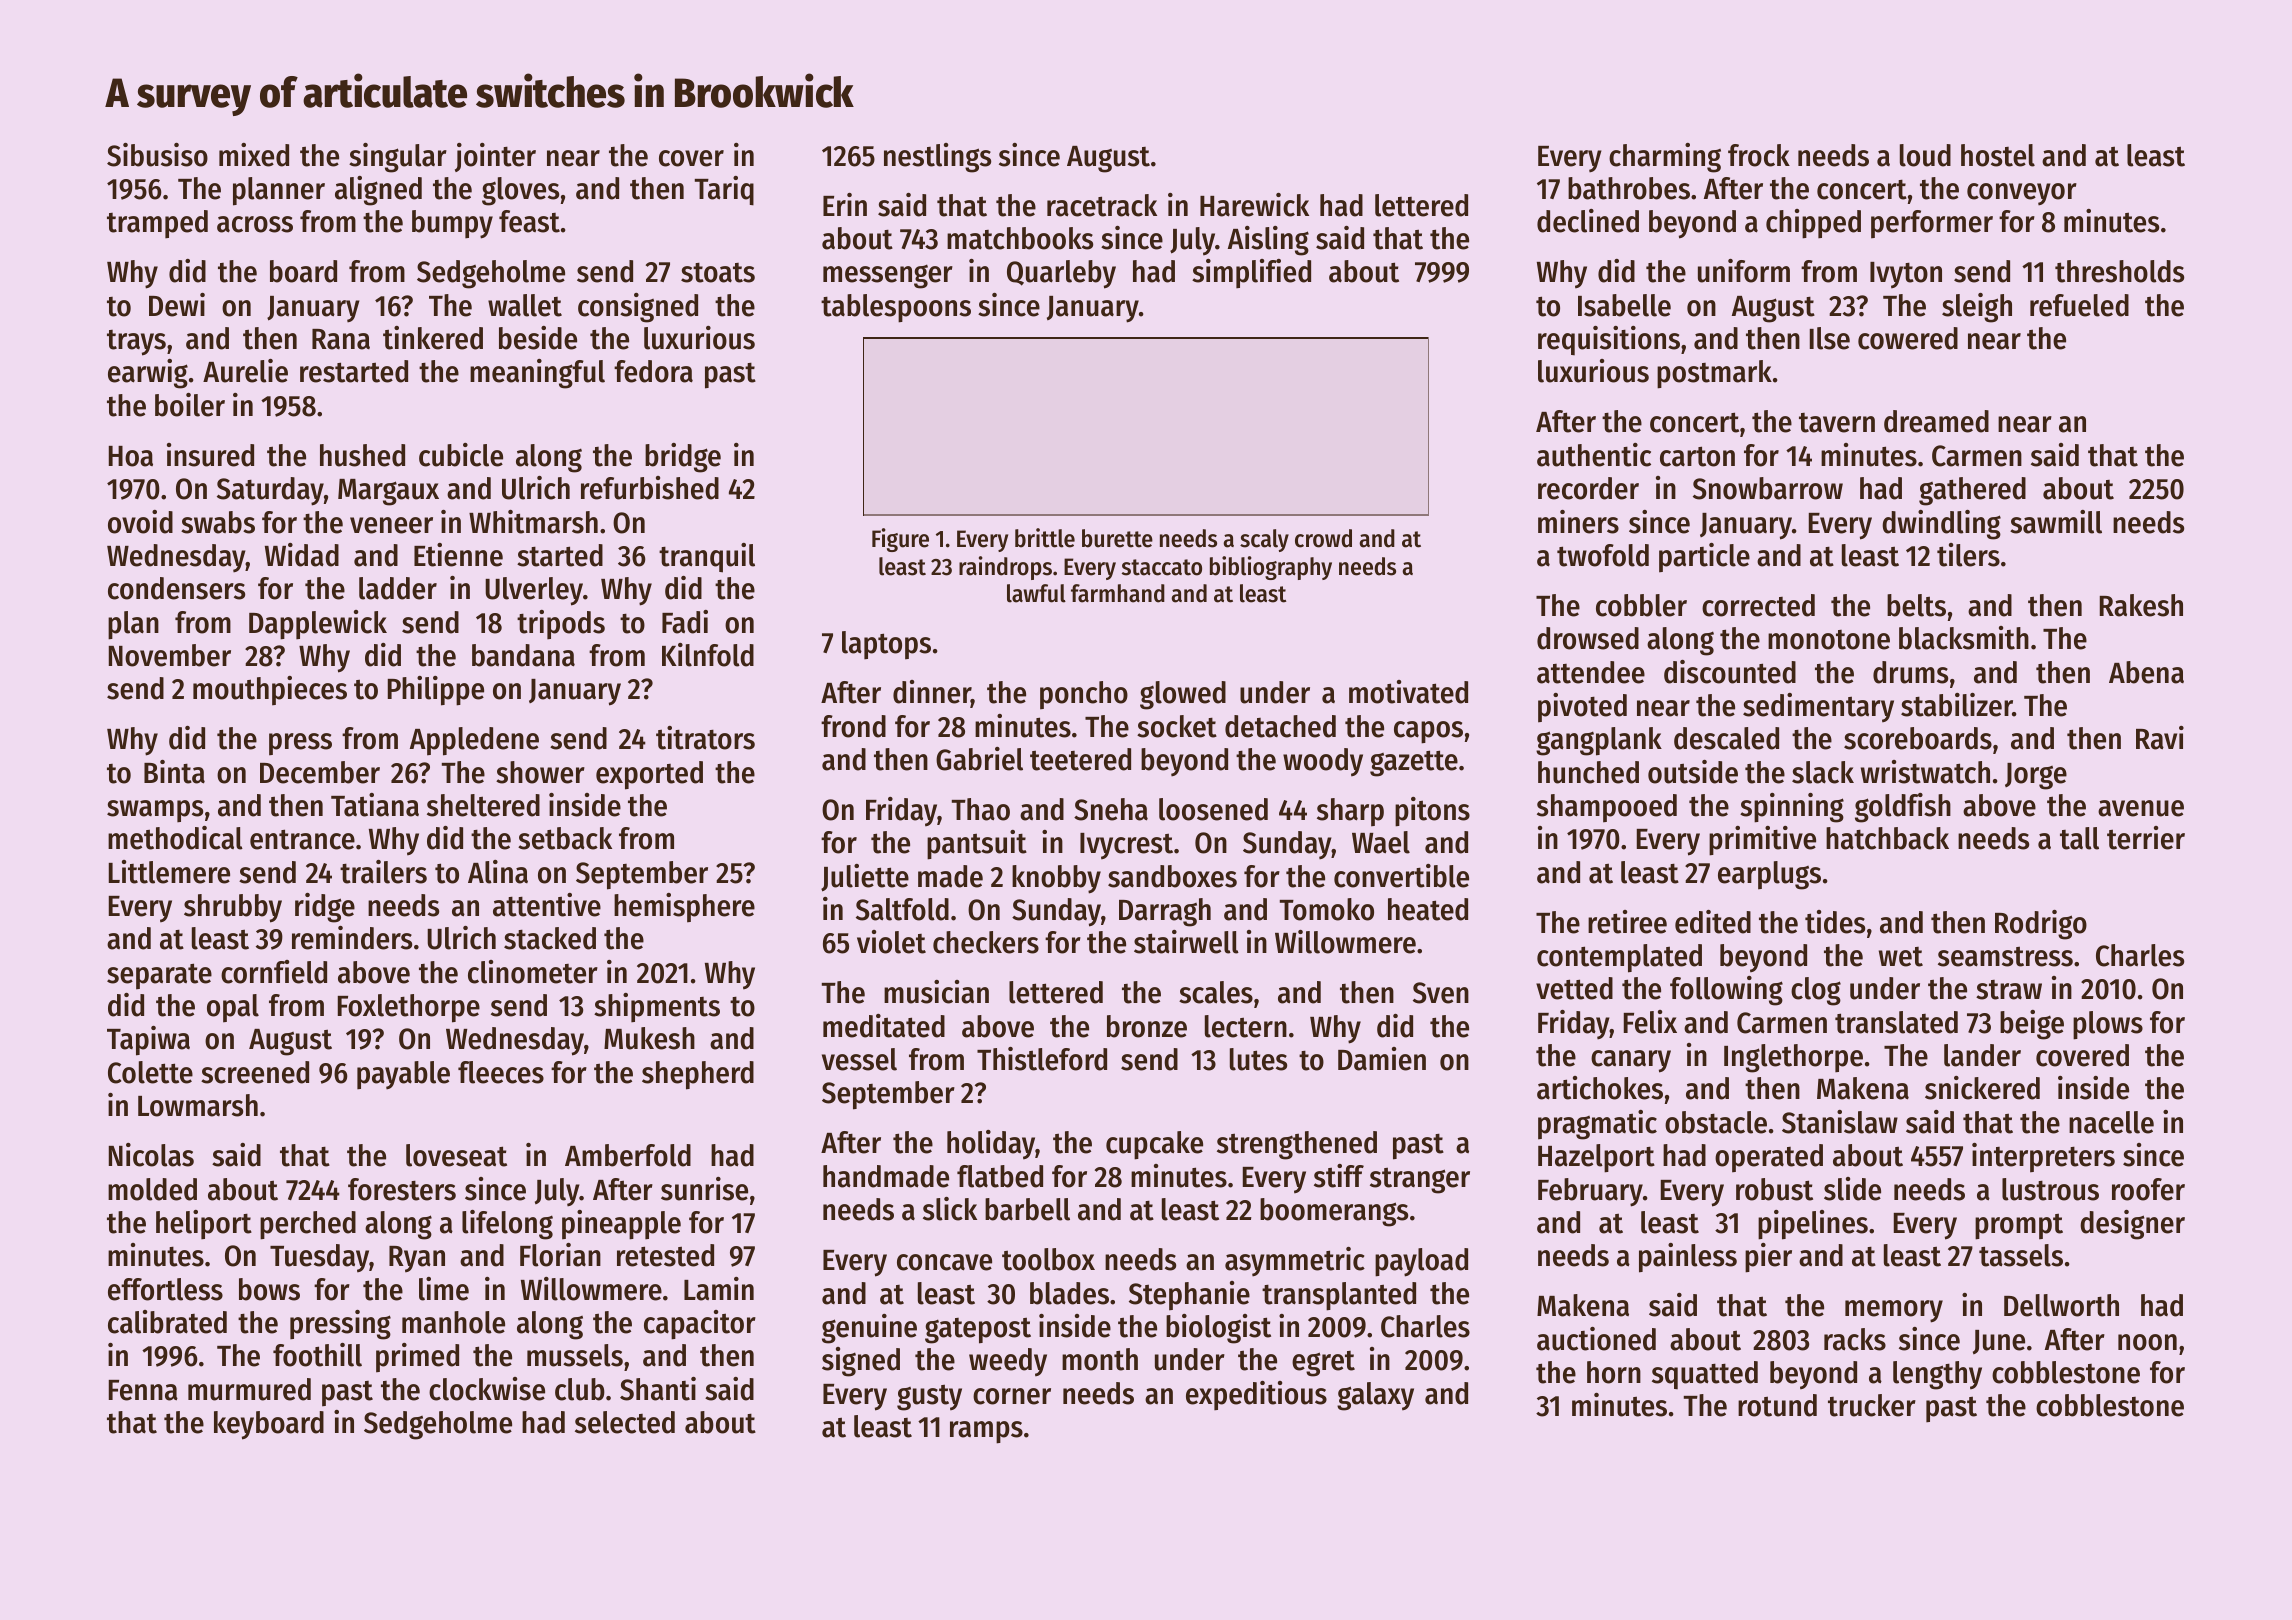 The height and width of the screenshot is (1620, 2292). Describe the element at coordinates (944, 1262) in the screenshot. I see `concave` at that location.
